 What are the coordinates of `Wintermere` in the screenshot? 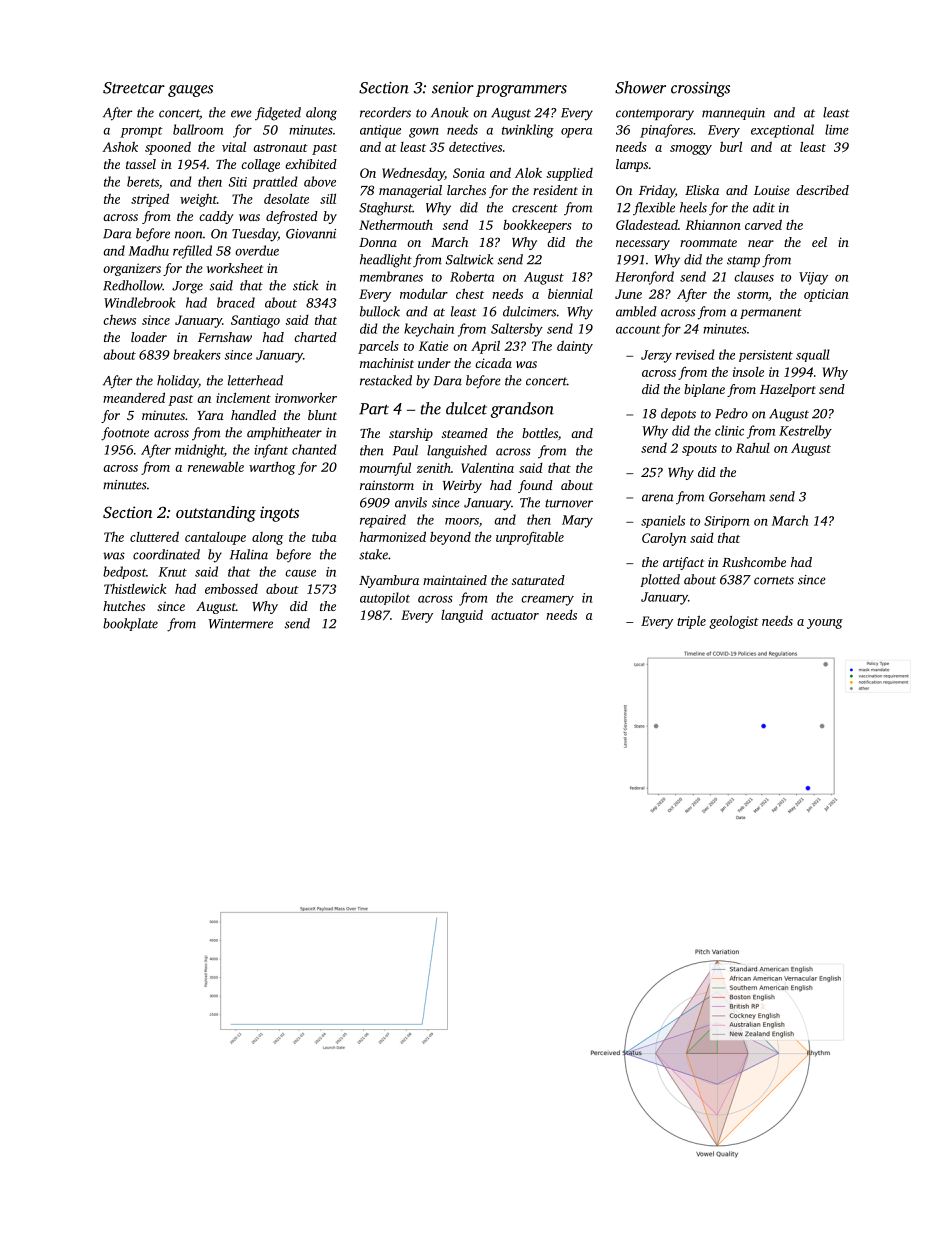 It's located at (241, 624).
